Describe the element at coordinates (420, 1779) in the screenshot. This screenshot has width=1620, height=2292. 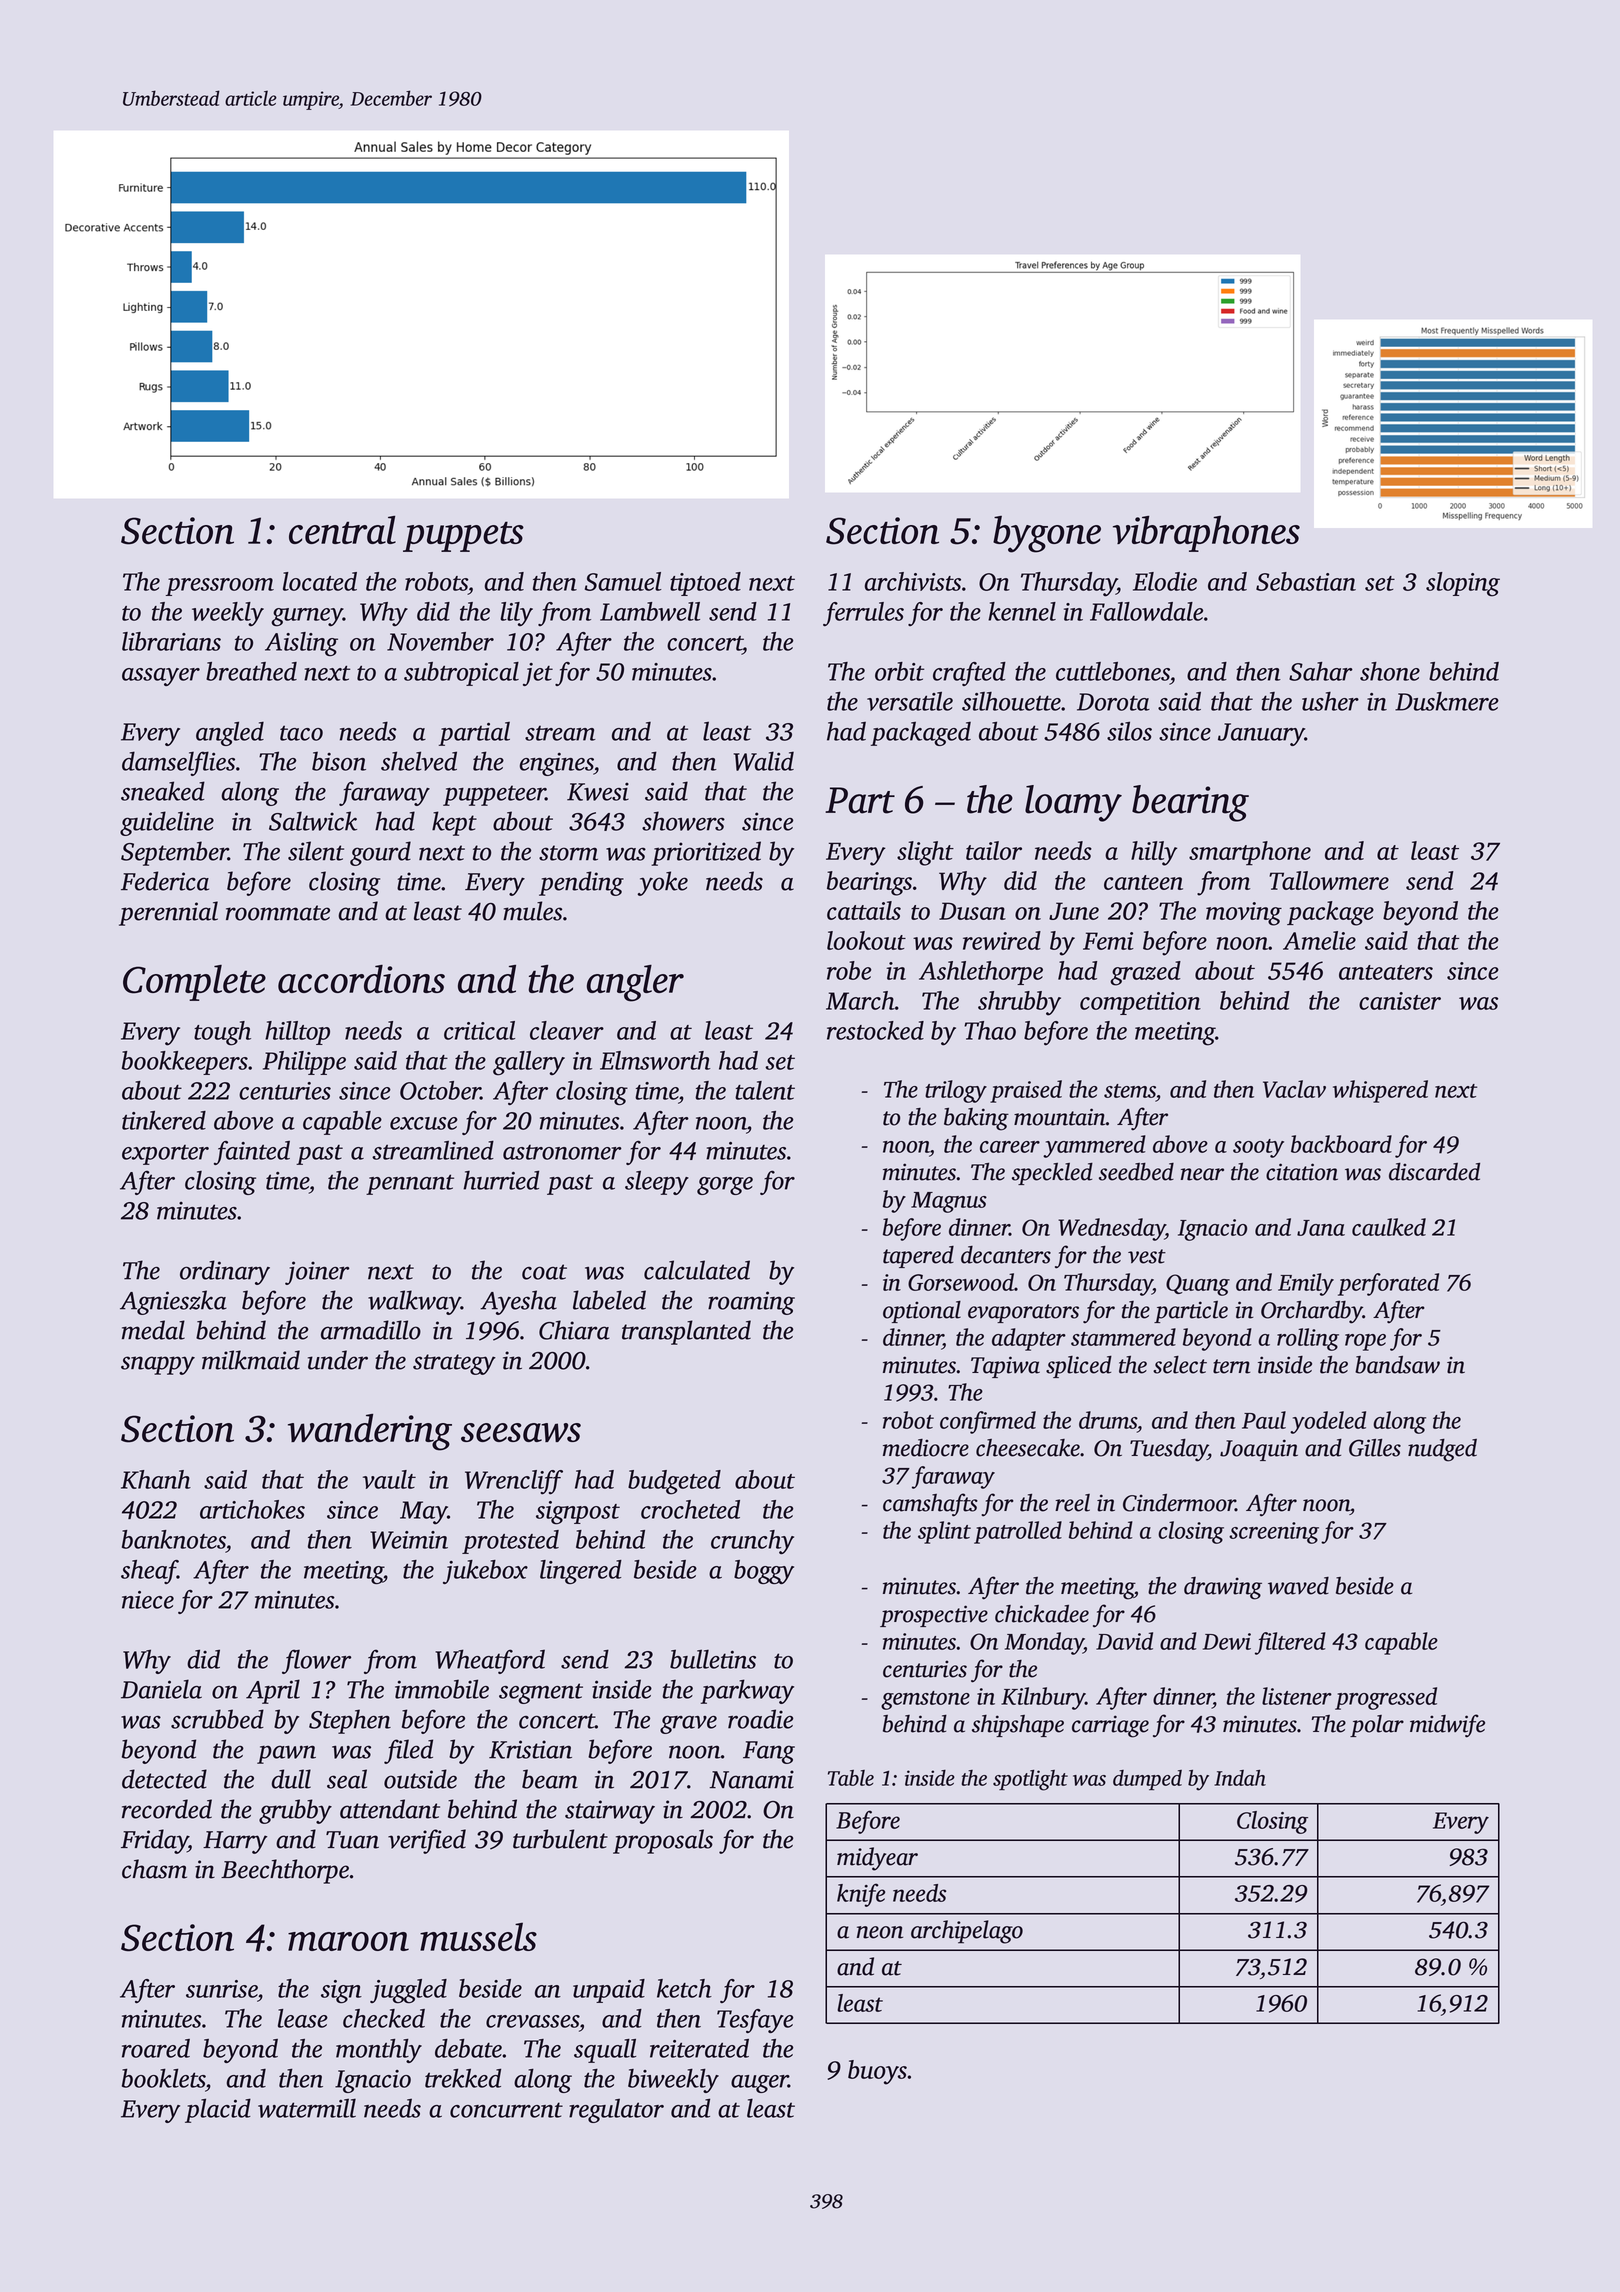
I see `outside` at that location.
